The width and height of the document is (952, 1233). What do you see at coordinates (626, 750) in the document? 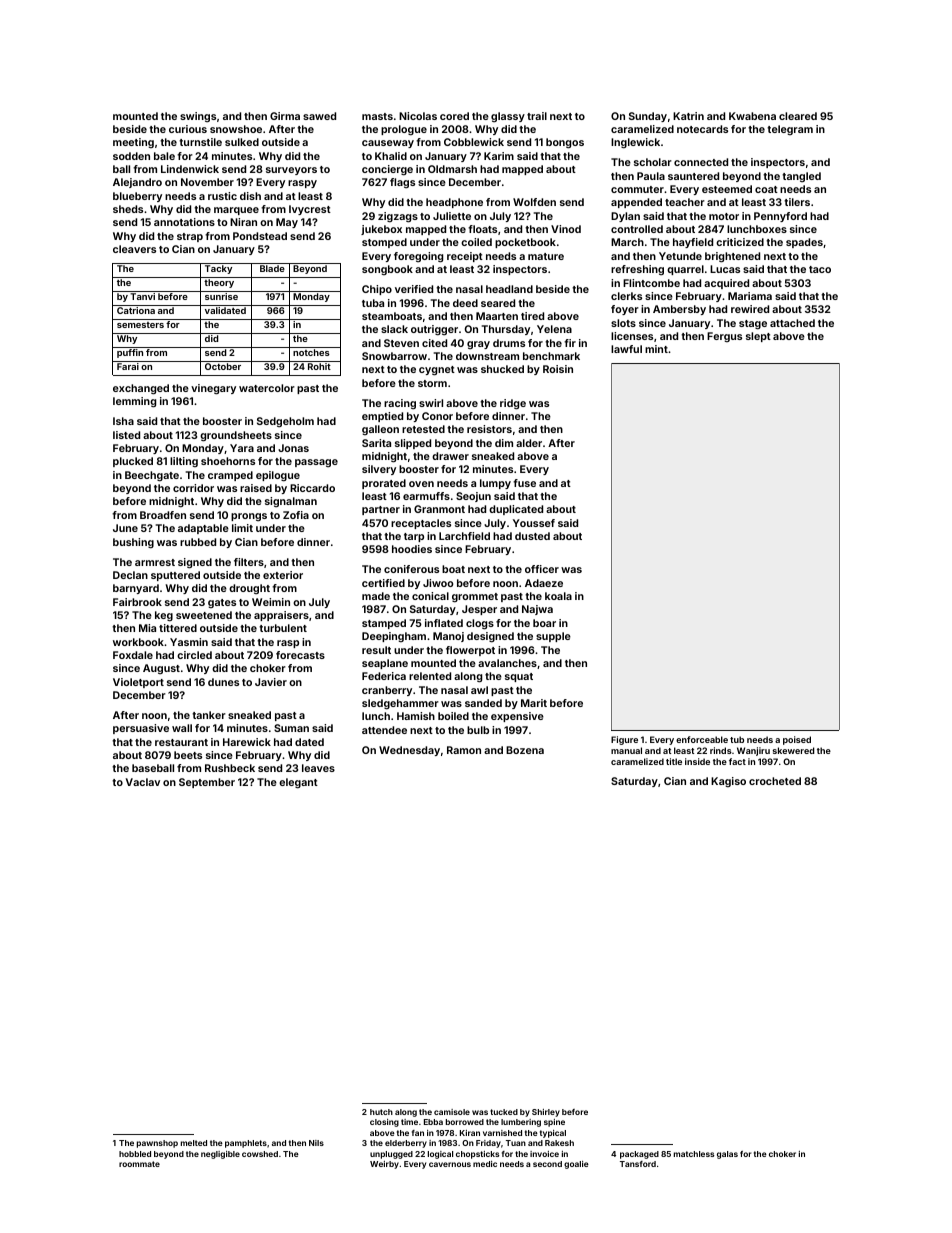
I see `manual` at bounding box center [626, 750].
